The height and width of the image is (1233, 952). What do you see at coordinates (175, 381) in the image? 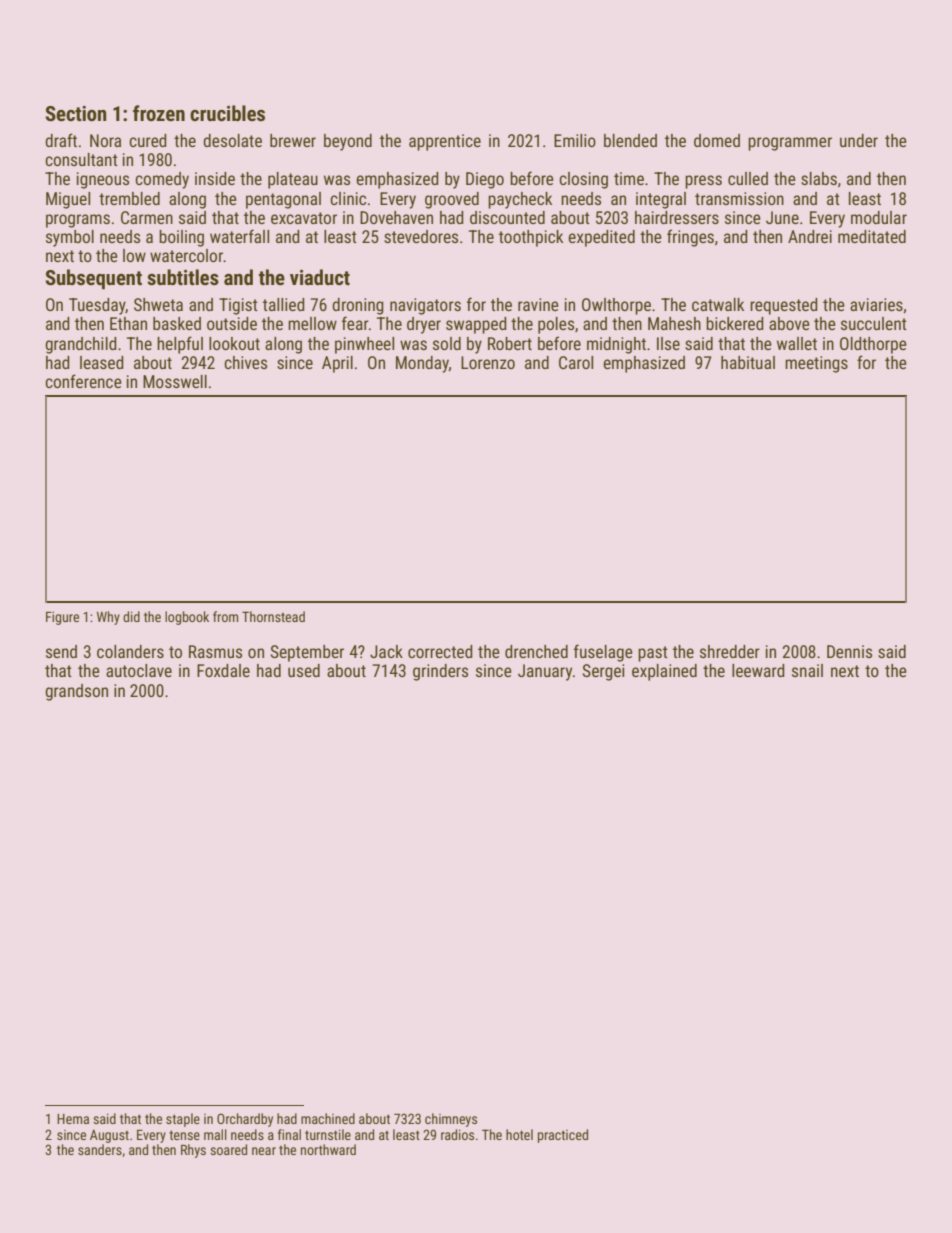
I see `Mosswell` at bounding box center [175, 381].
